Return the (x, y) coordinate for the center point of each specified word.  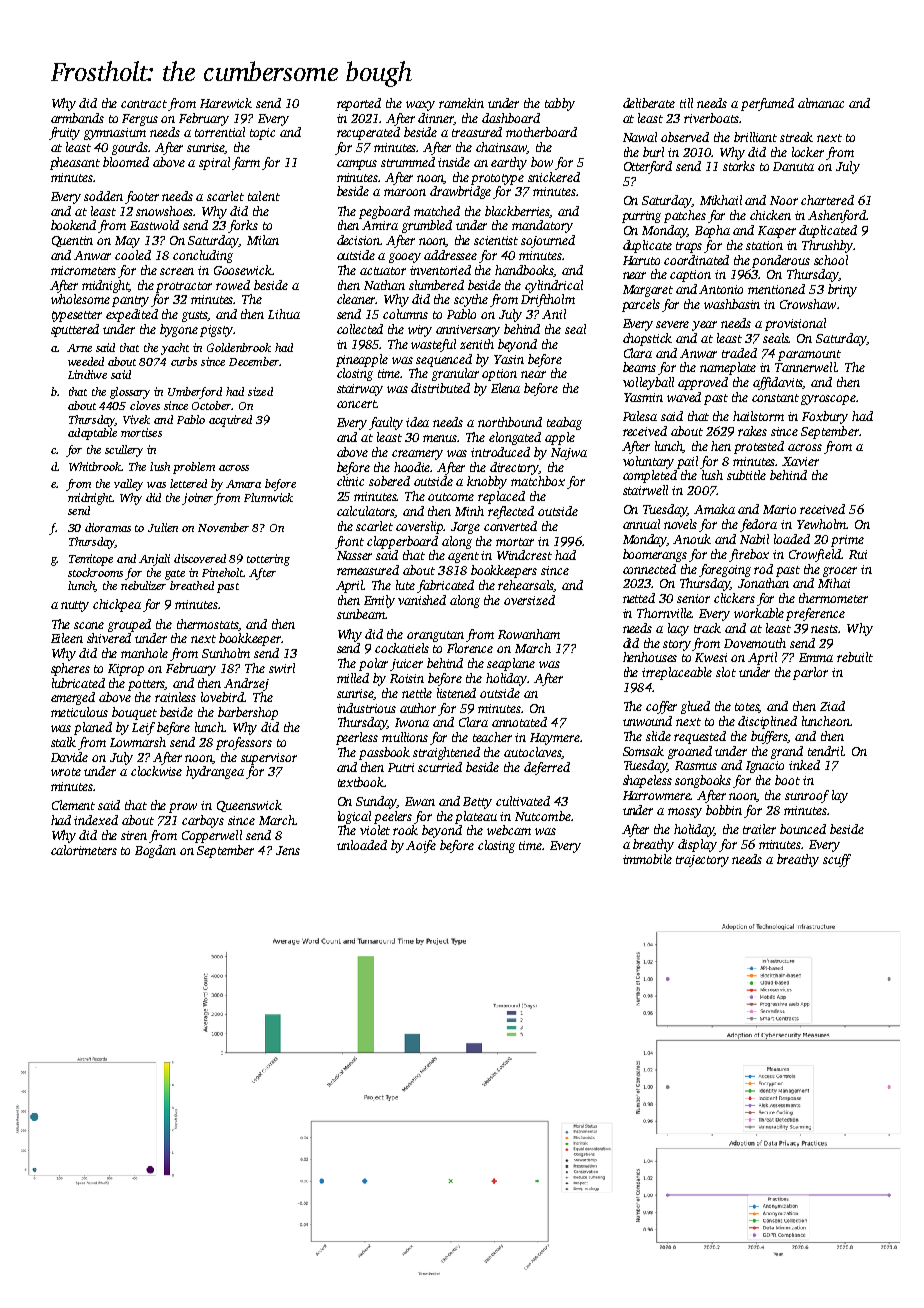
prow (183, 808)
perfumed (767, 104)
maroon (405, 192)
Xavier (800, 461)
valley (128, 485)
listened (456, 693)
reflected (511, 512)
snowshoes (165, 211)
